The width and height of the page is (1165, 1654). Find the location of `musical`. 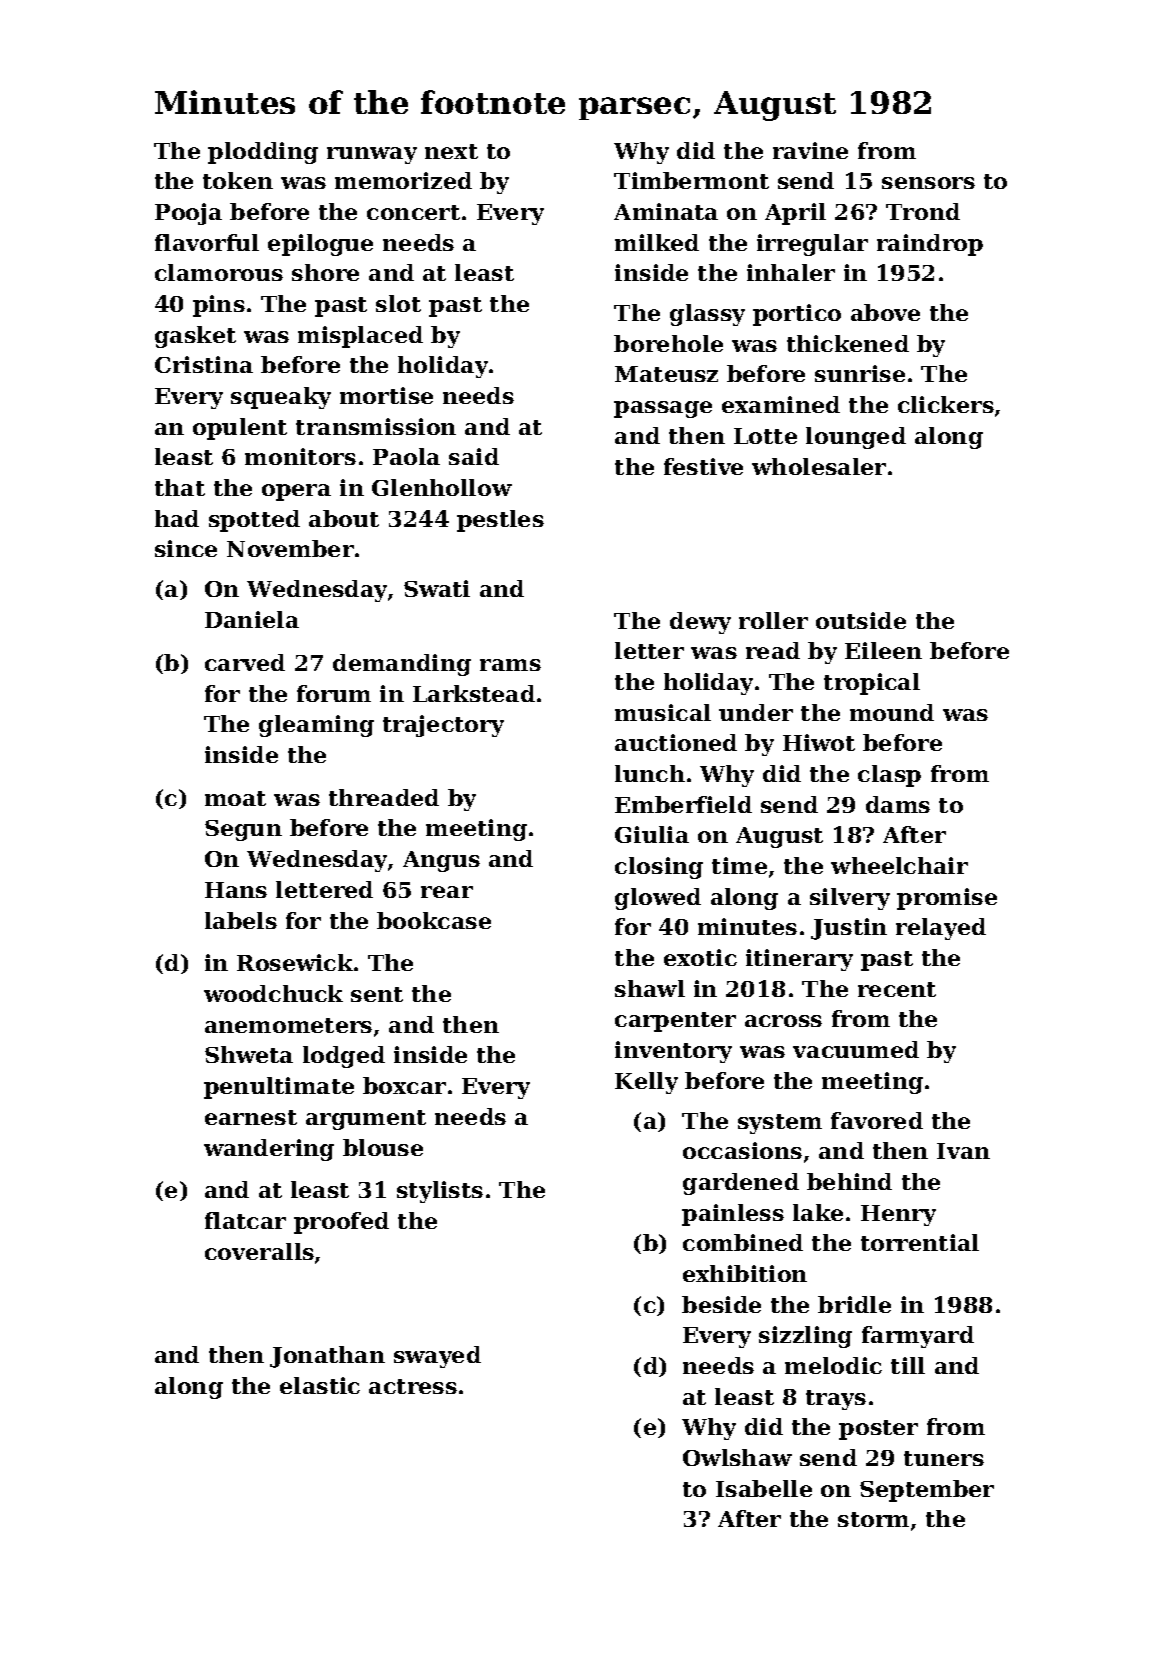

musical is located at coordinates (663, 712).
